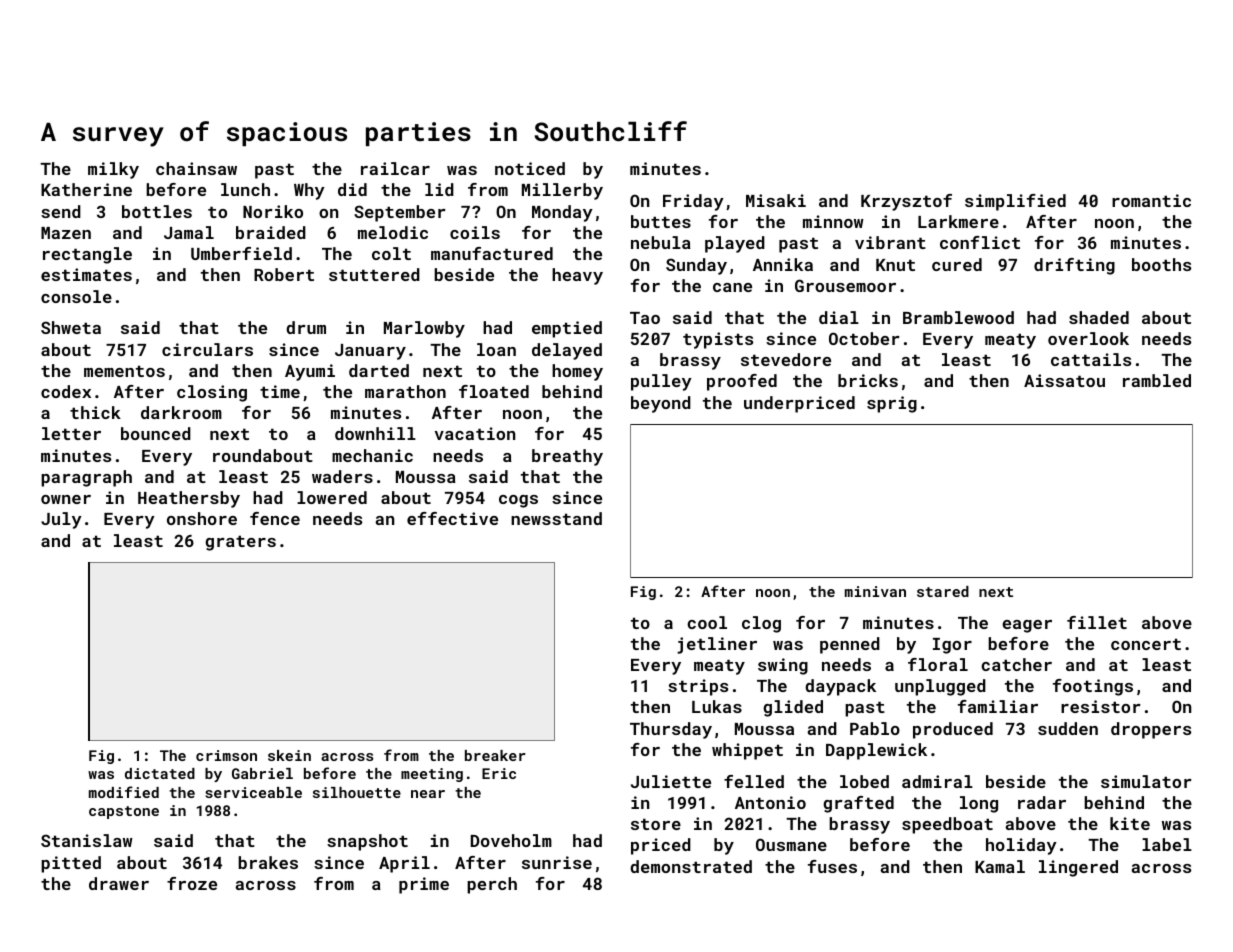 The width and height of the image is (1233, 952). I want to click on circulars, so click(207, 349).
